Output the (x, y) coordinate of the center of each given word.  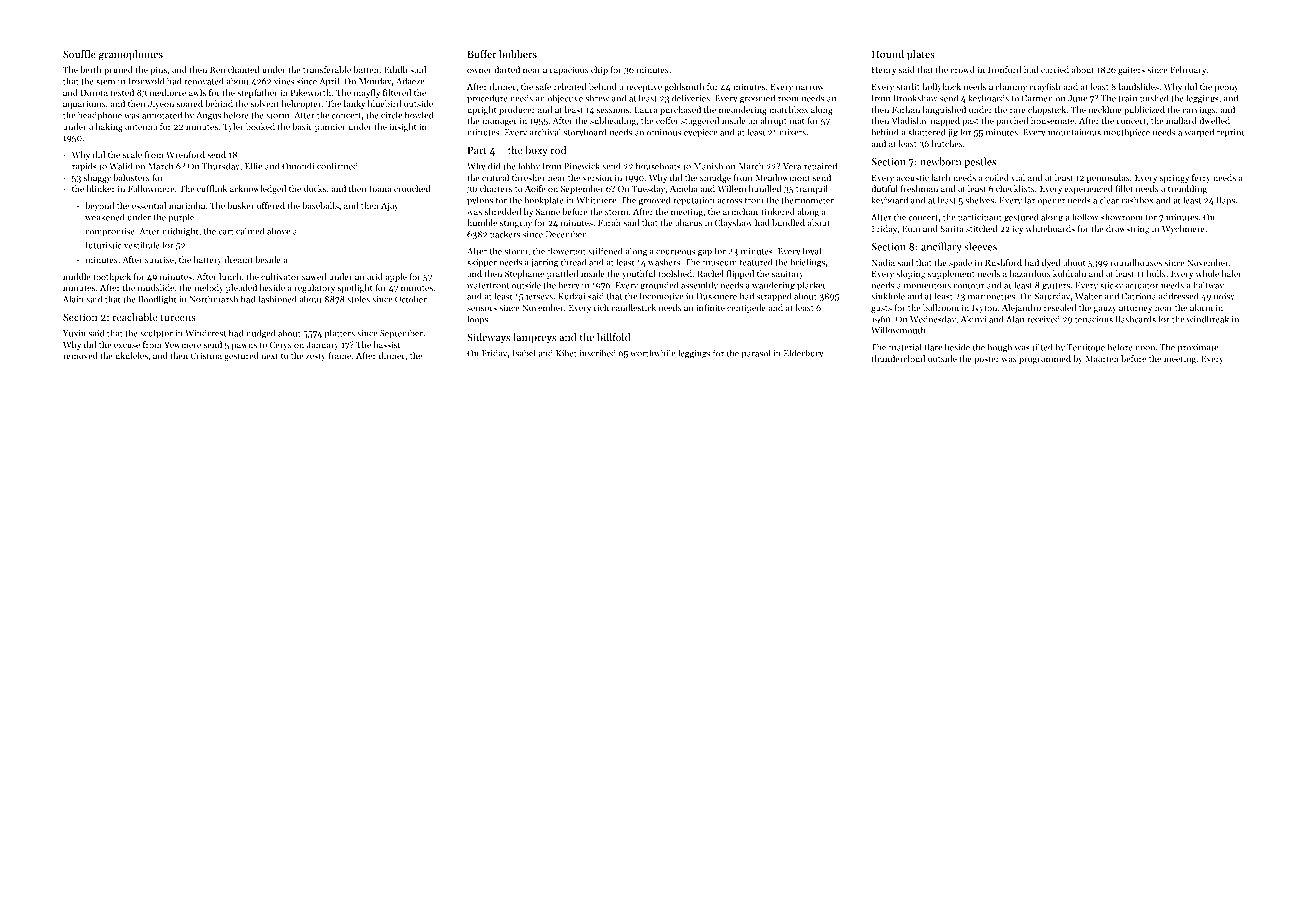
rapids (84, 167)
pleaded (241, 288)
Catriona (1139, 296)
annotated (162, 115)
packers (505, 235)
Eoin (911, 228)
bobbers (518, 54)
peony (1227, 88)
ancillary (941, 247)
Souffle (79, 54)
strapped (774, 297)
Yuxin (74, 333)
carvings (1199, 110)
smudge (715, 178)
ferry (1201, 178)
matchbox (788, 109)
